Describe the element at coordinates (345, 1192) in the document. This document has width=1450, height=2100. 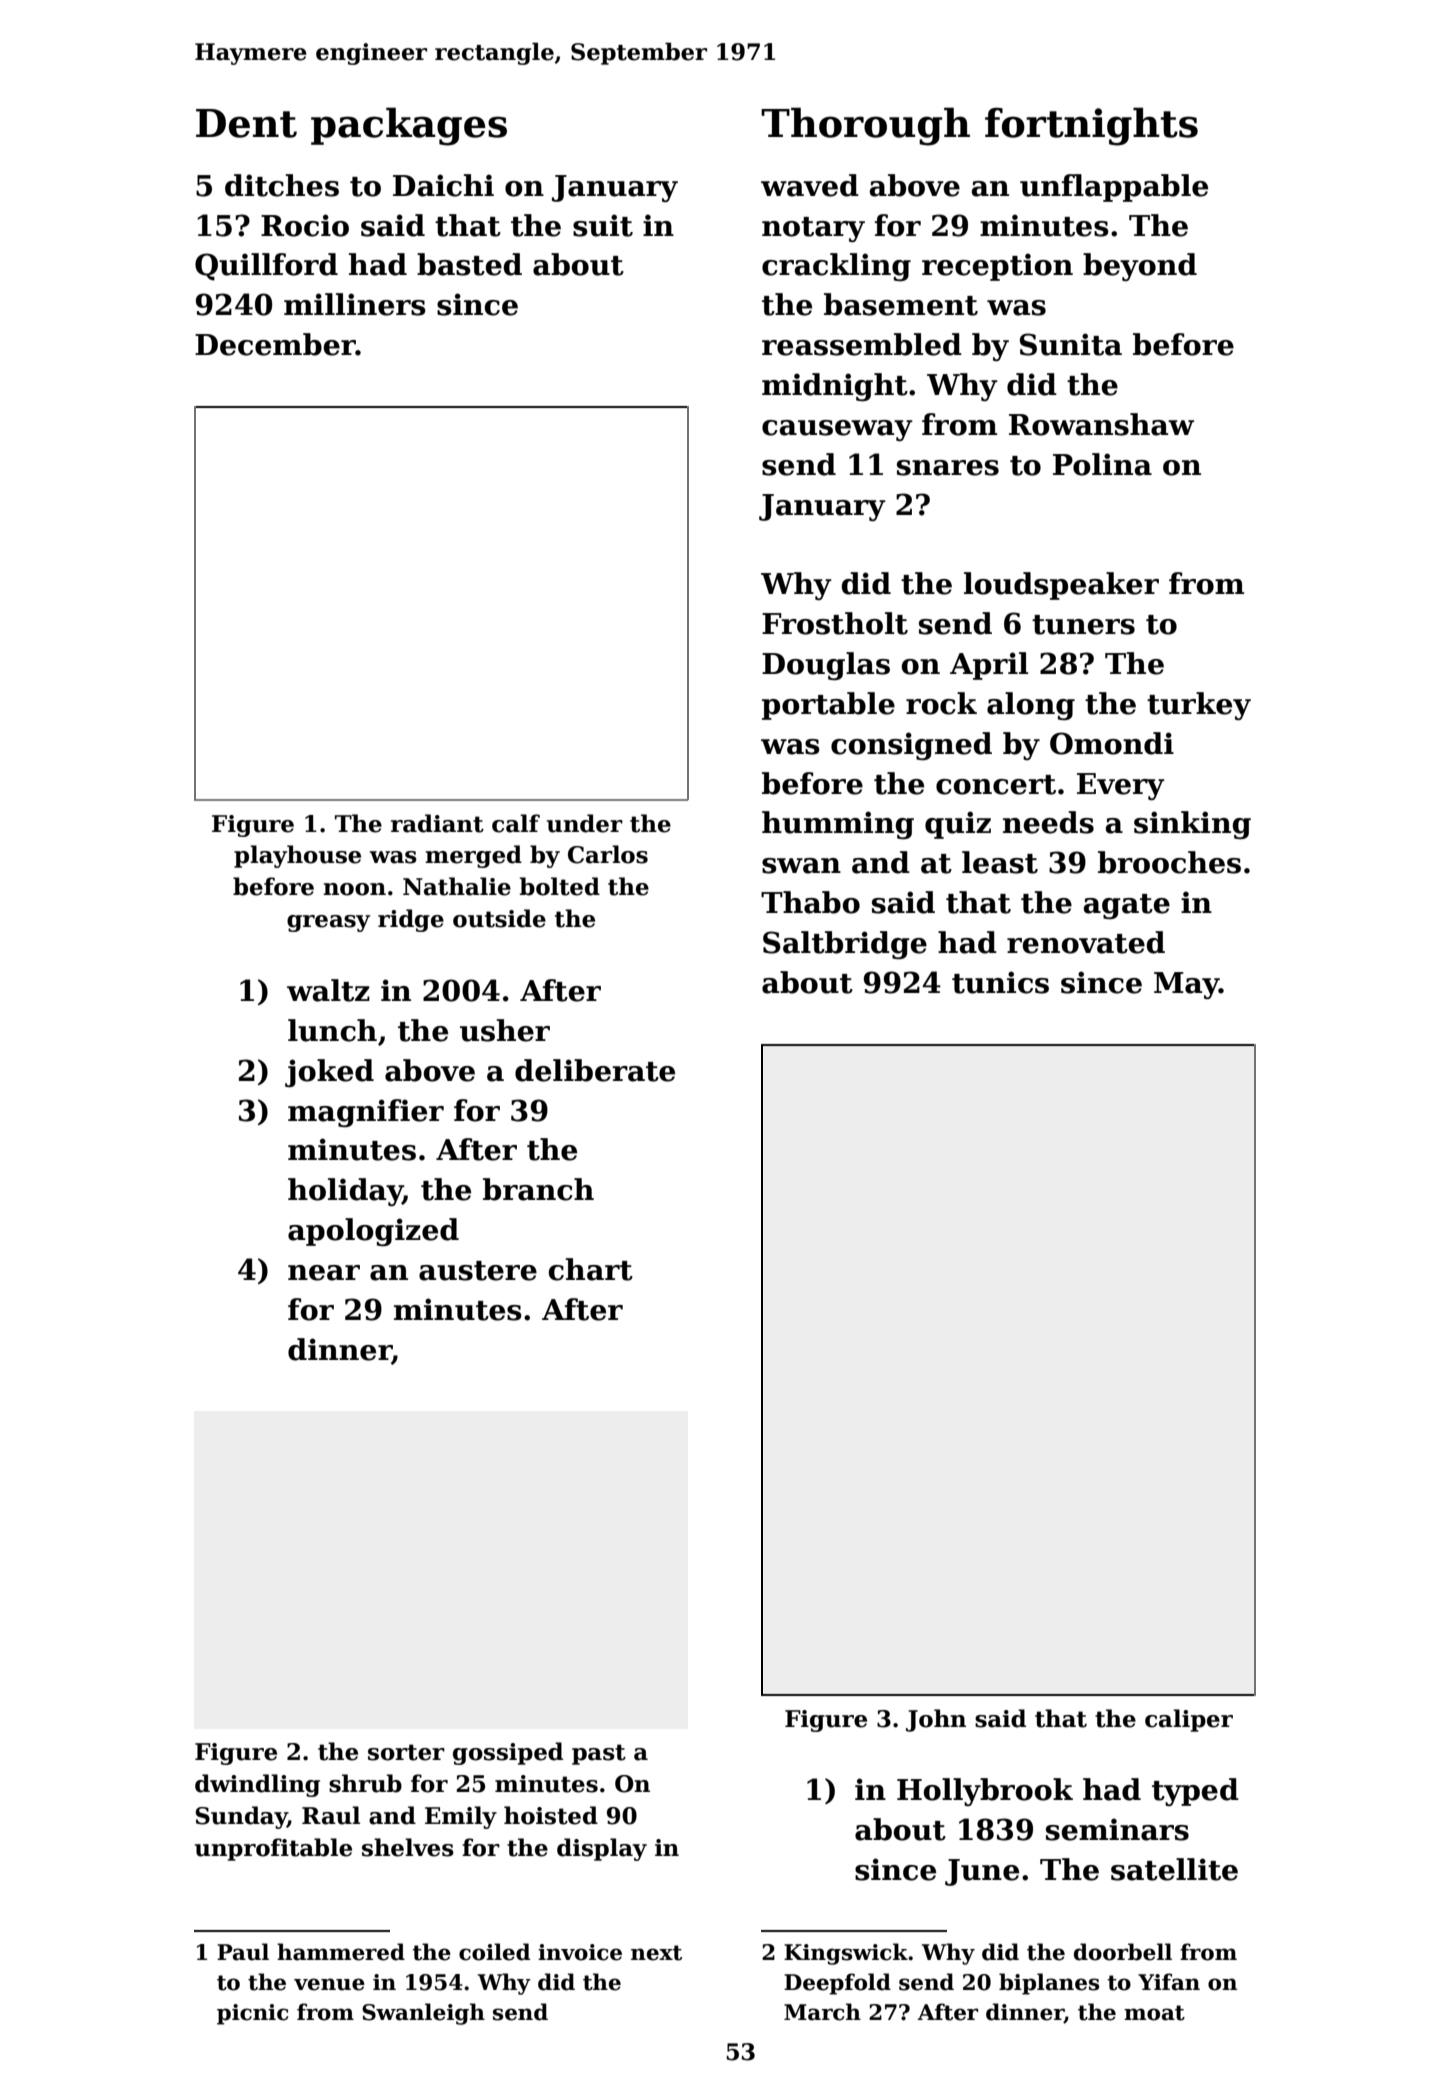
I see `holiday` at that location.
